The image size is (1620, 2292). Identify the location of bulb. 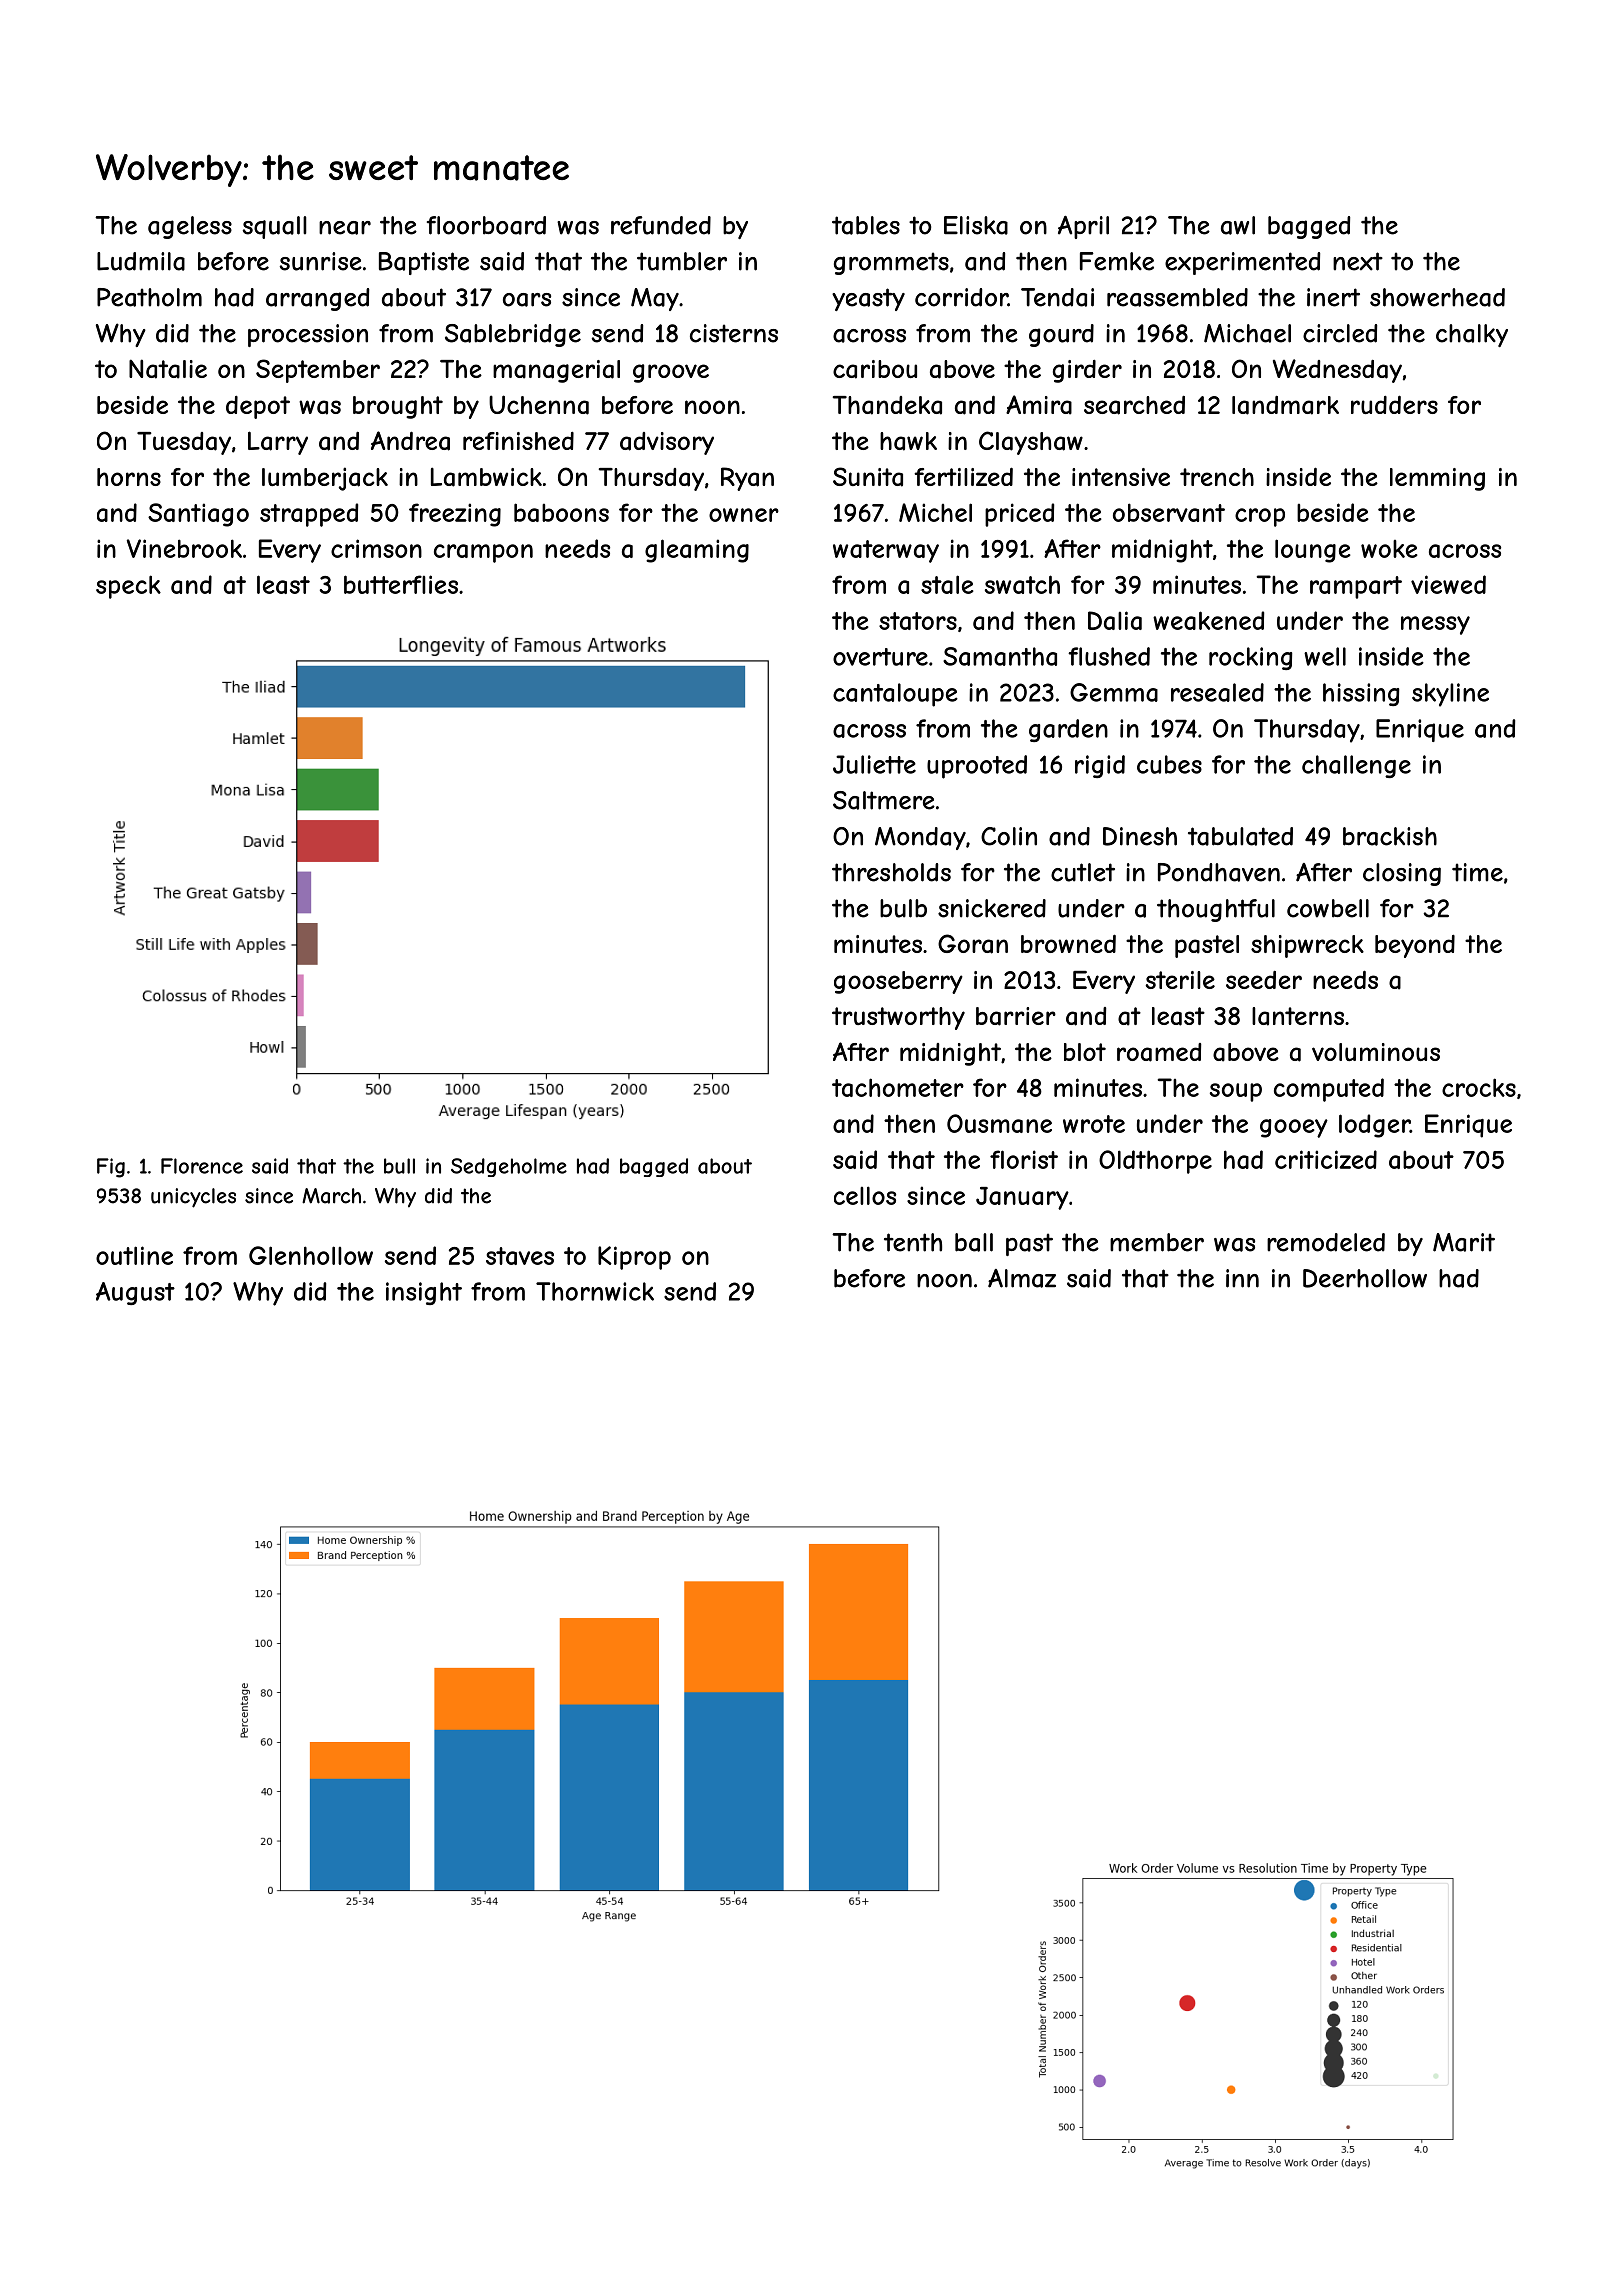
(903, 908).
